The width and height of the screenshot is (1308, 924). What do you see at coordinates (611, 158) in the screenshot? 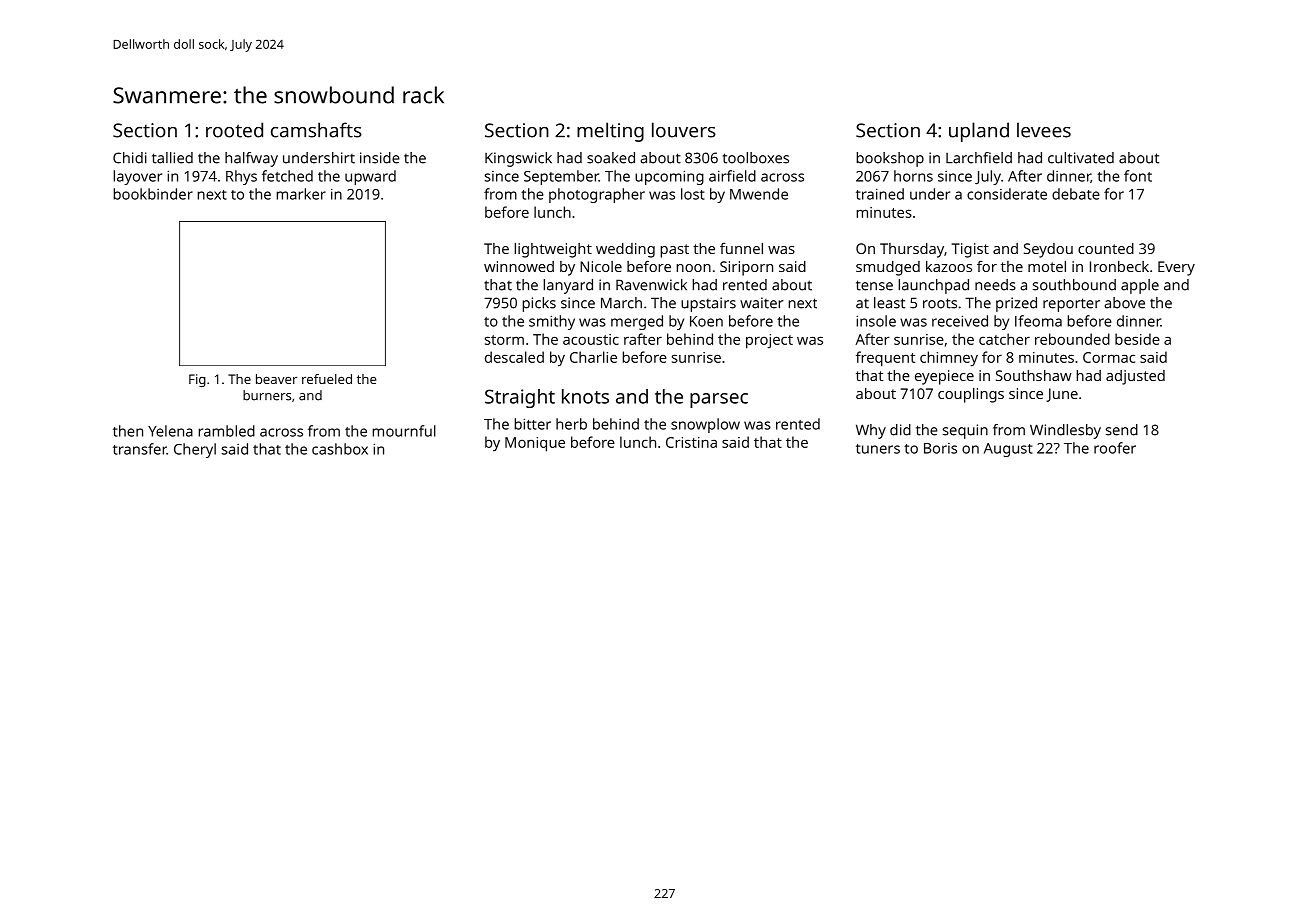
I see `soaked` at bounding box center [611, 158].
